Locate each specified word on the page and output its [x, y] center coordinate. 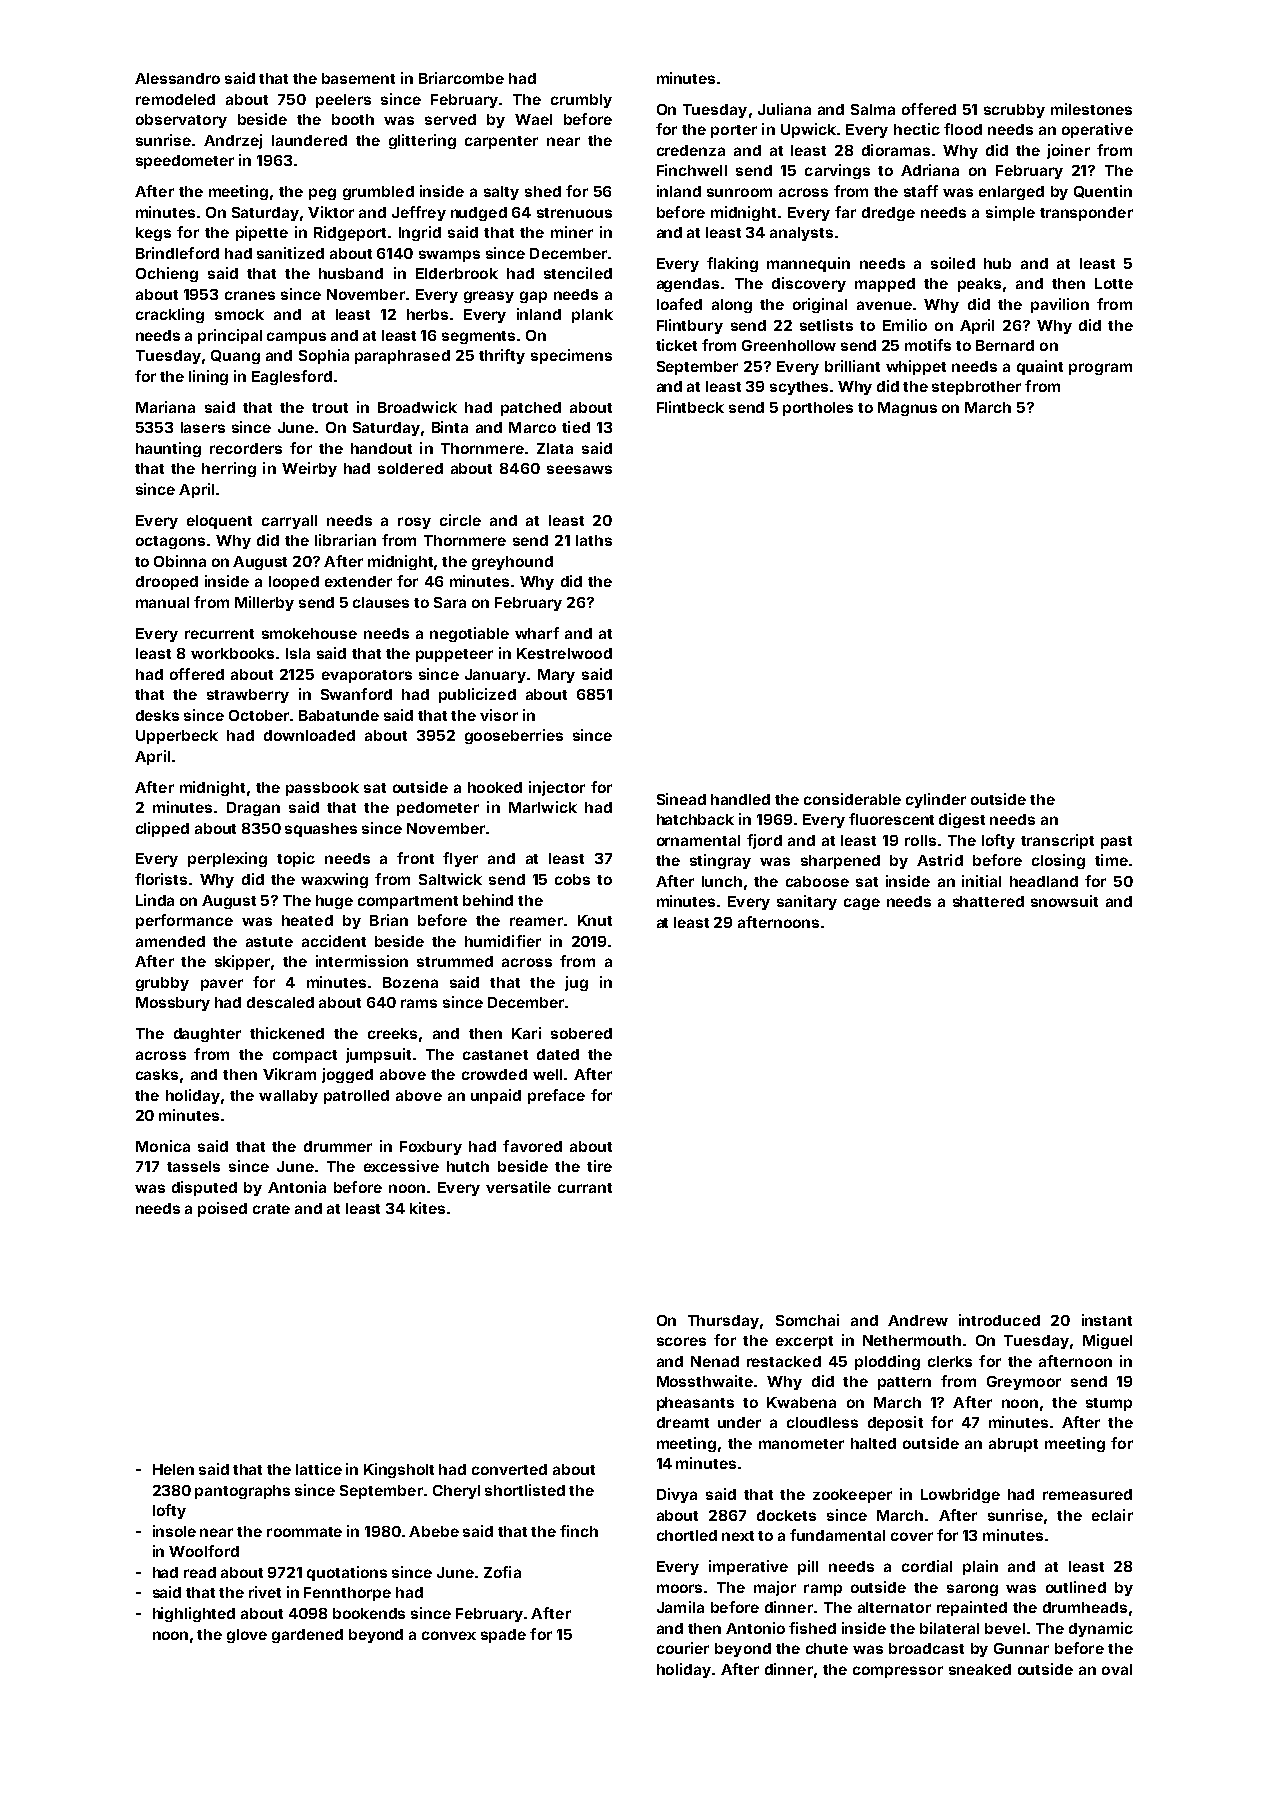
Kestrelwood [564, 653]
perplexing [227, 859]
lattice [319, 1469]
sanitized [290, 253]
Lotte [1114, 283]
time [1111, 860]
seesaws [579, 469]
